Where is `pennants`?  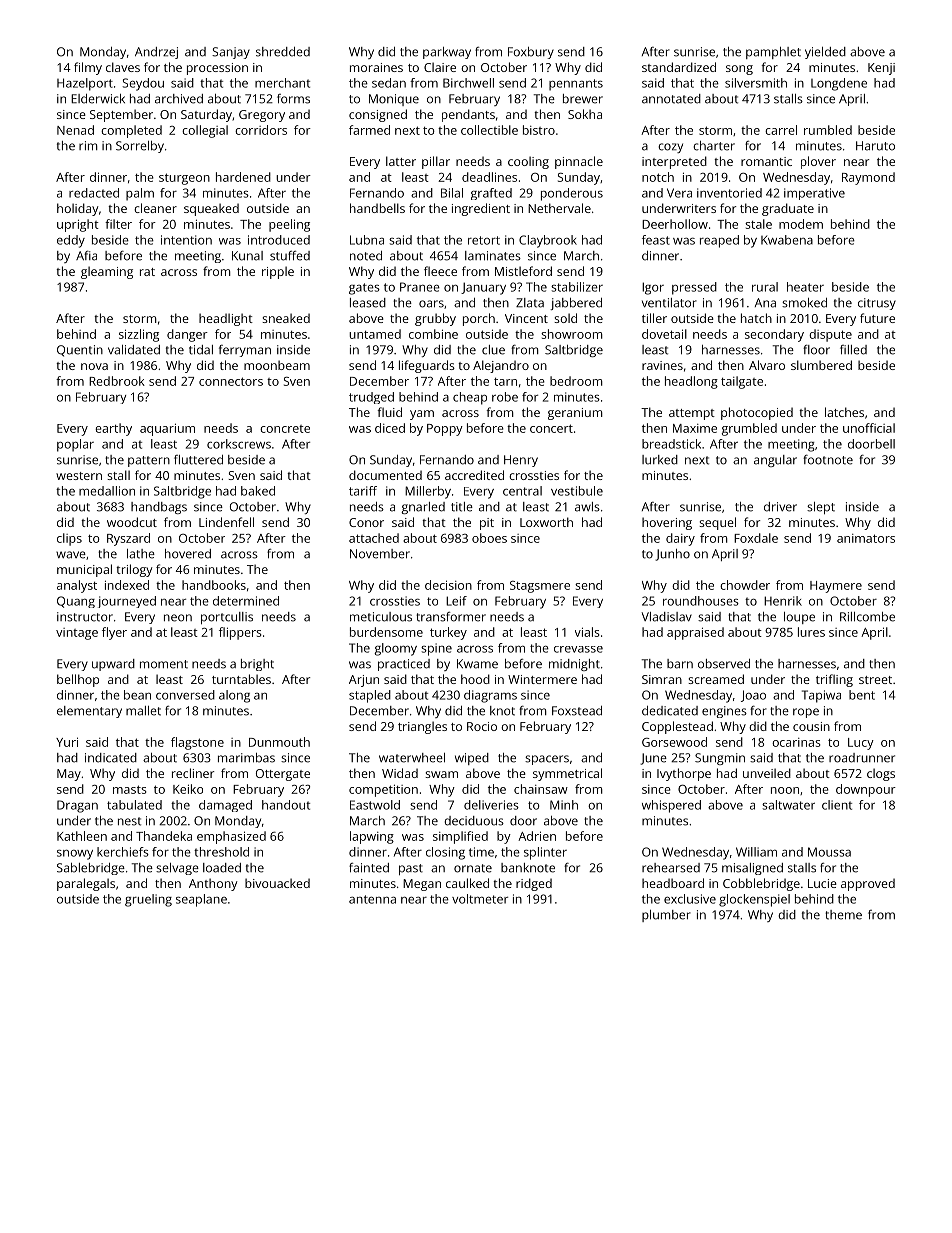
pennants is located at coordinates (576, 85).
